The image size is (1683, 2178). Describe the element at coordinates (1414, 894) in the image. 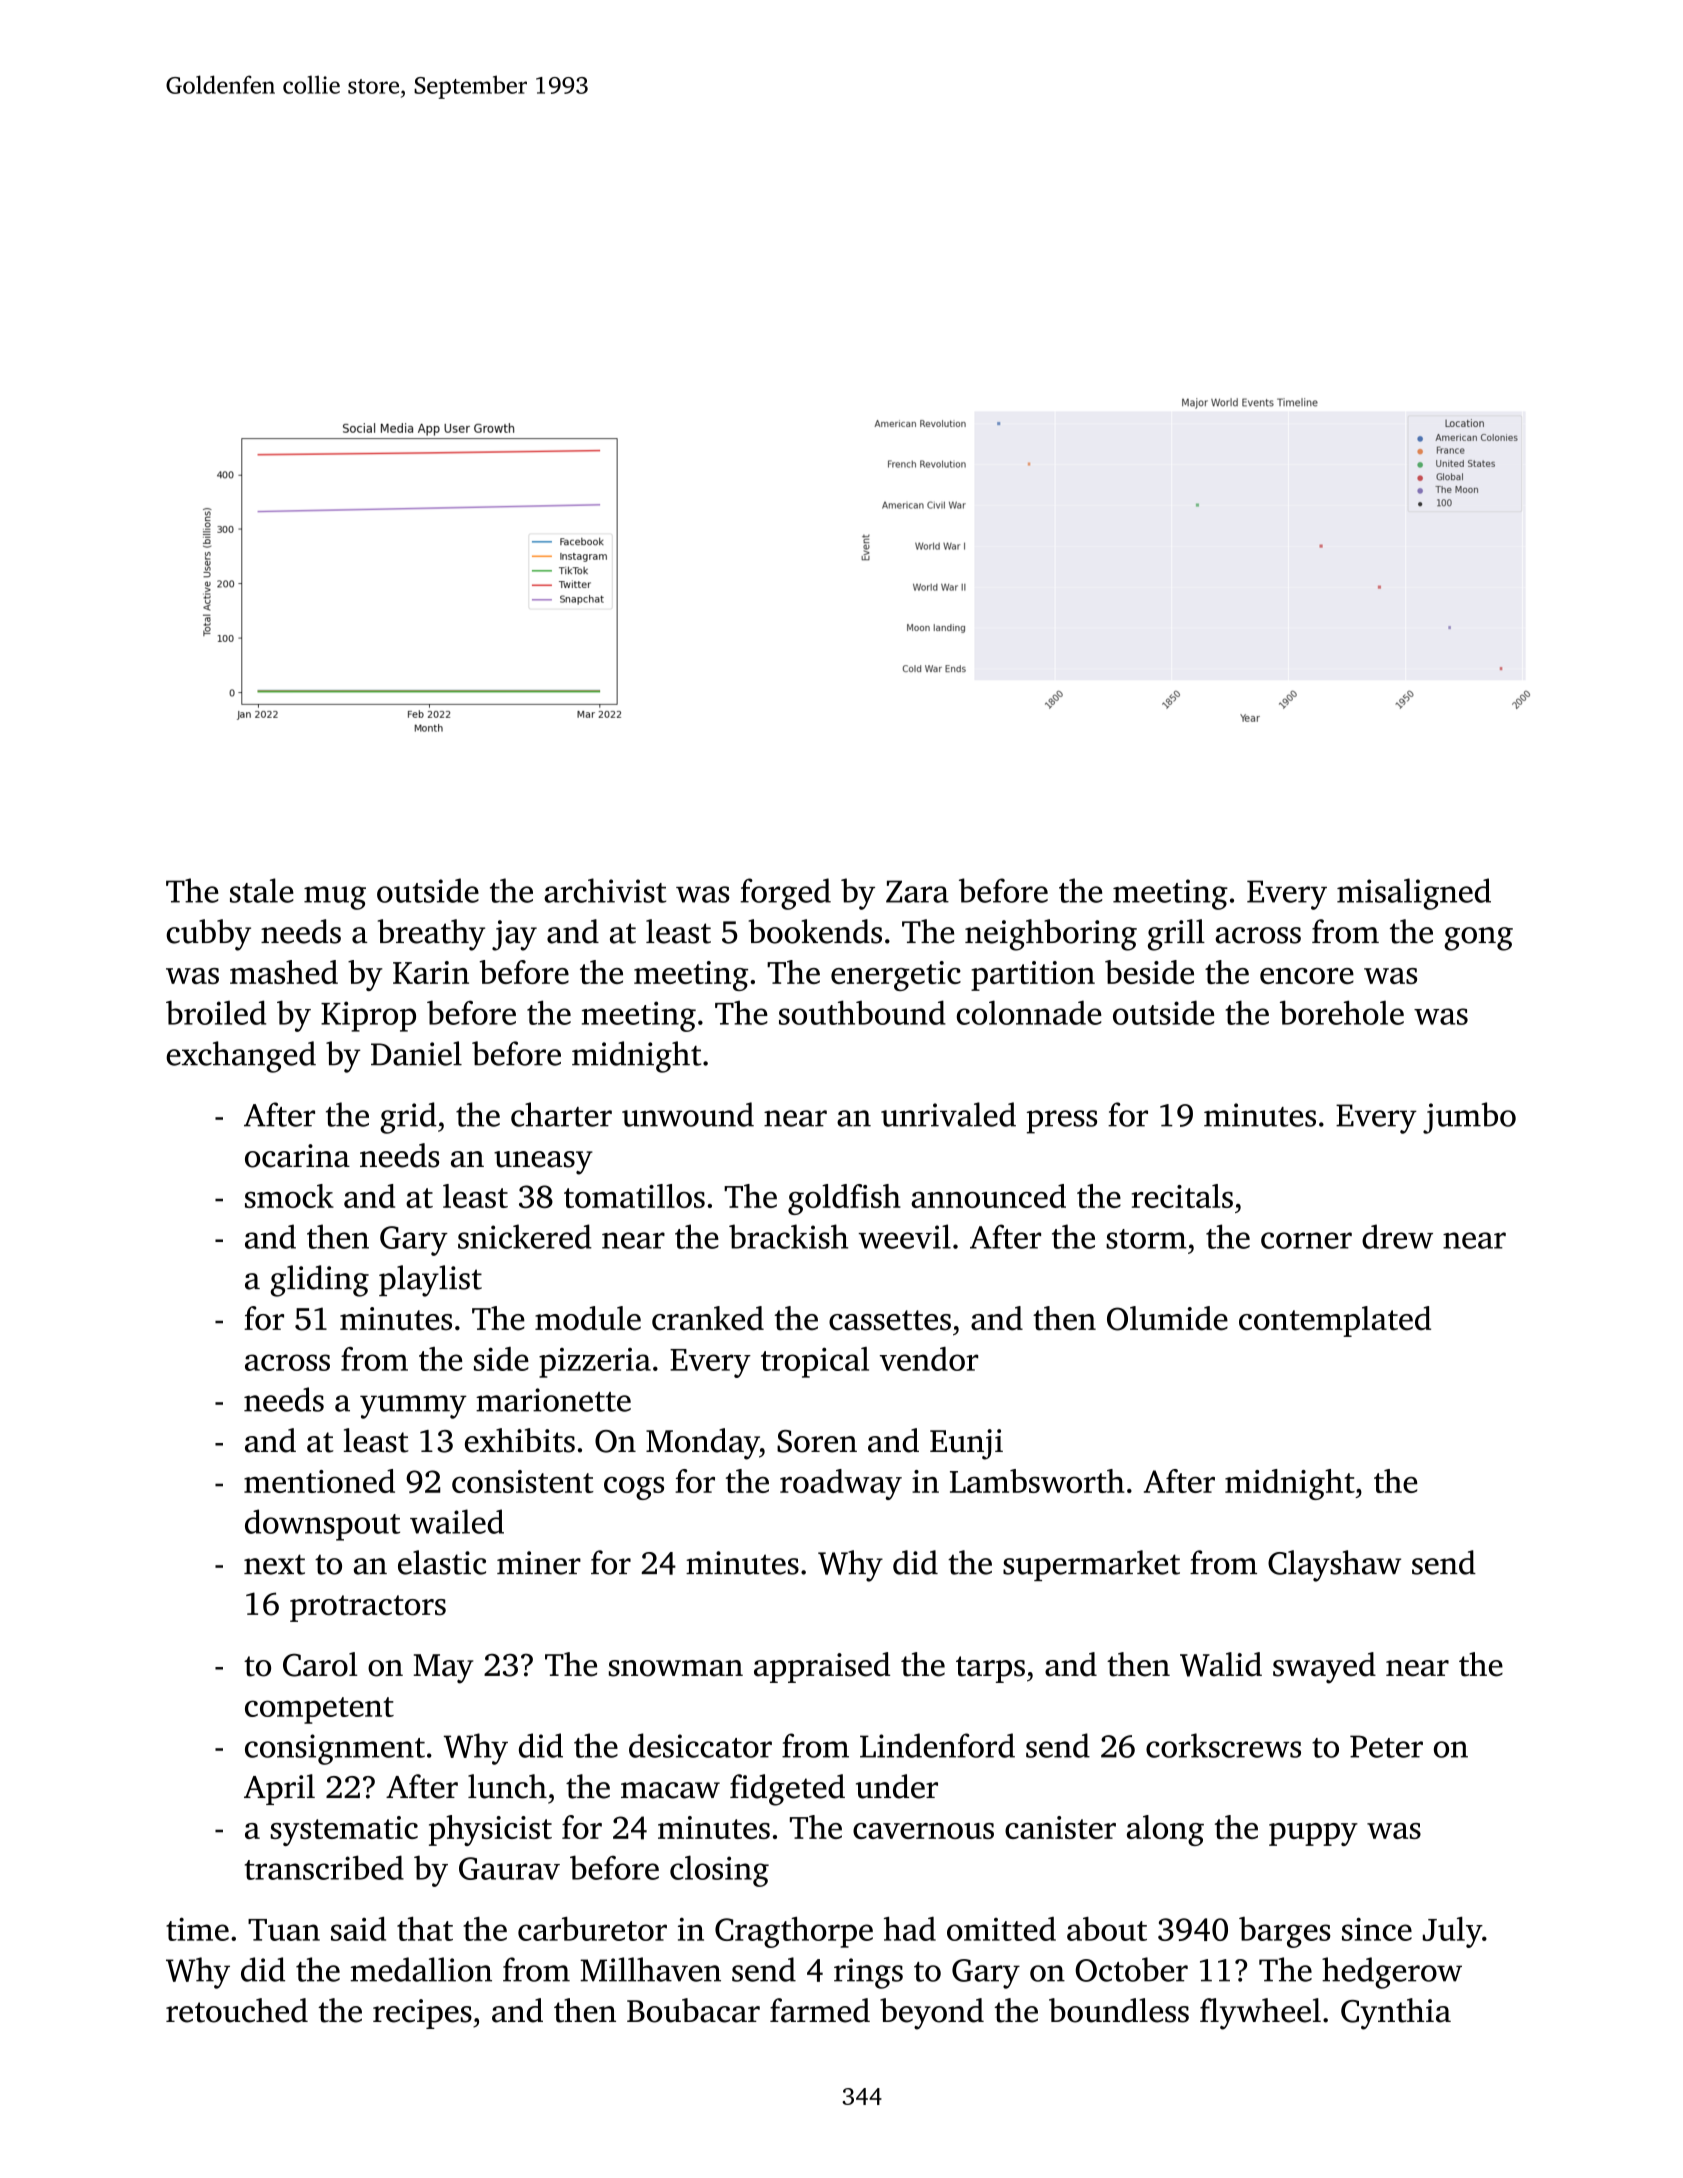

I see `misaligned` at that location.
